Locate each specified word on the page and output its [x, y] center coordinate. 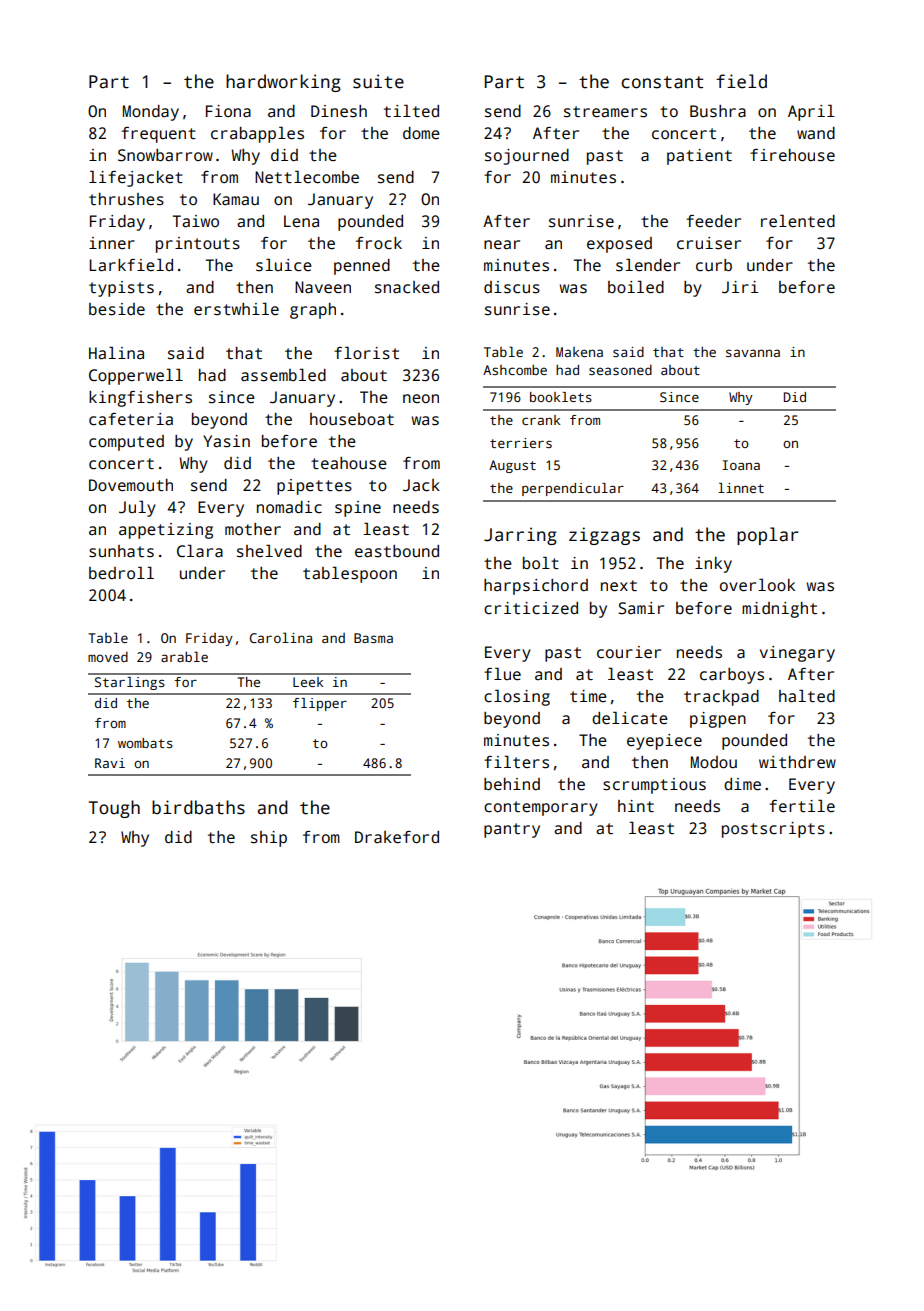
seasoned [620, 370]
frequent [158, 135]
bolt [541, 562]
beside [117, 309]
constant [662, 82]
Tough [114, 809]
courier [629, 652]
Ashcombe [515, 370]
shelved [269, 551]
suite [378, 81]
